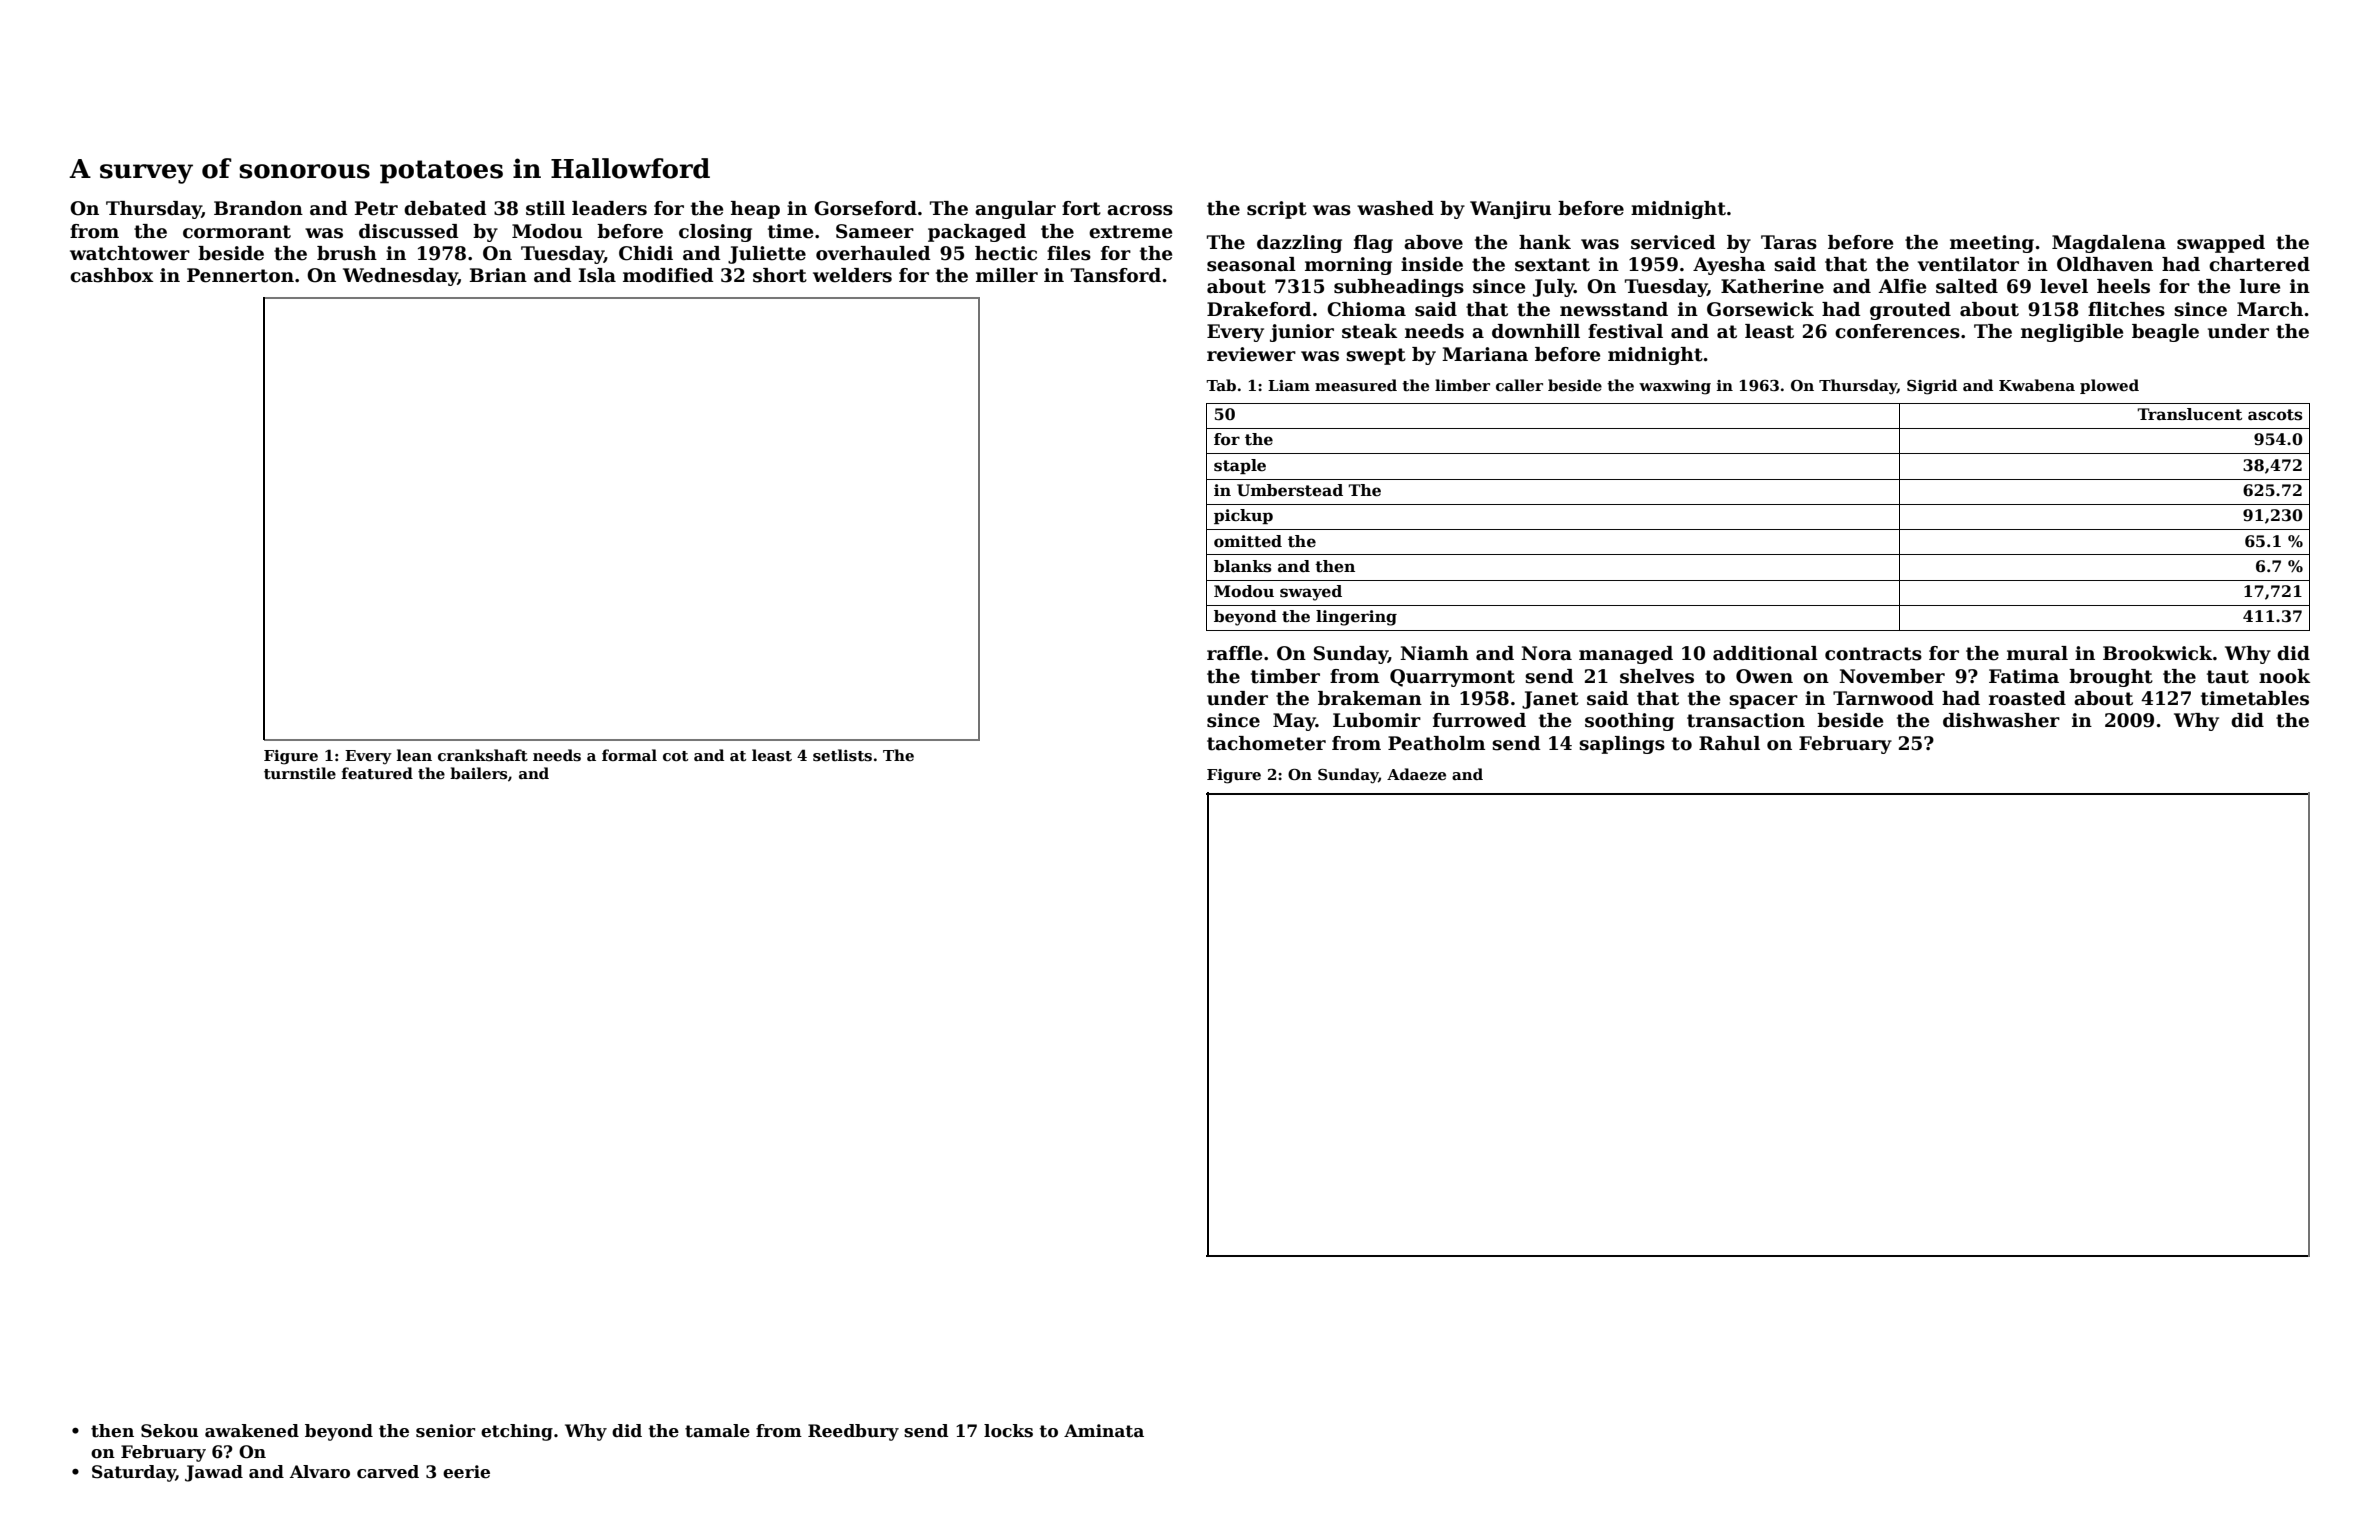 The image size is (2380, 1540). Describe the element at coordinates (1007, 275) in the page. I see `miller` at that location.
